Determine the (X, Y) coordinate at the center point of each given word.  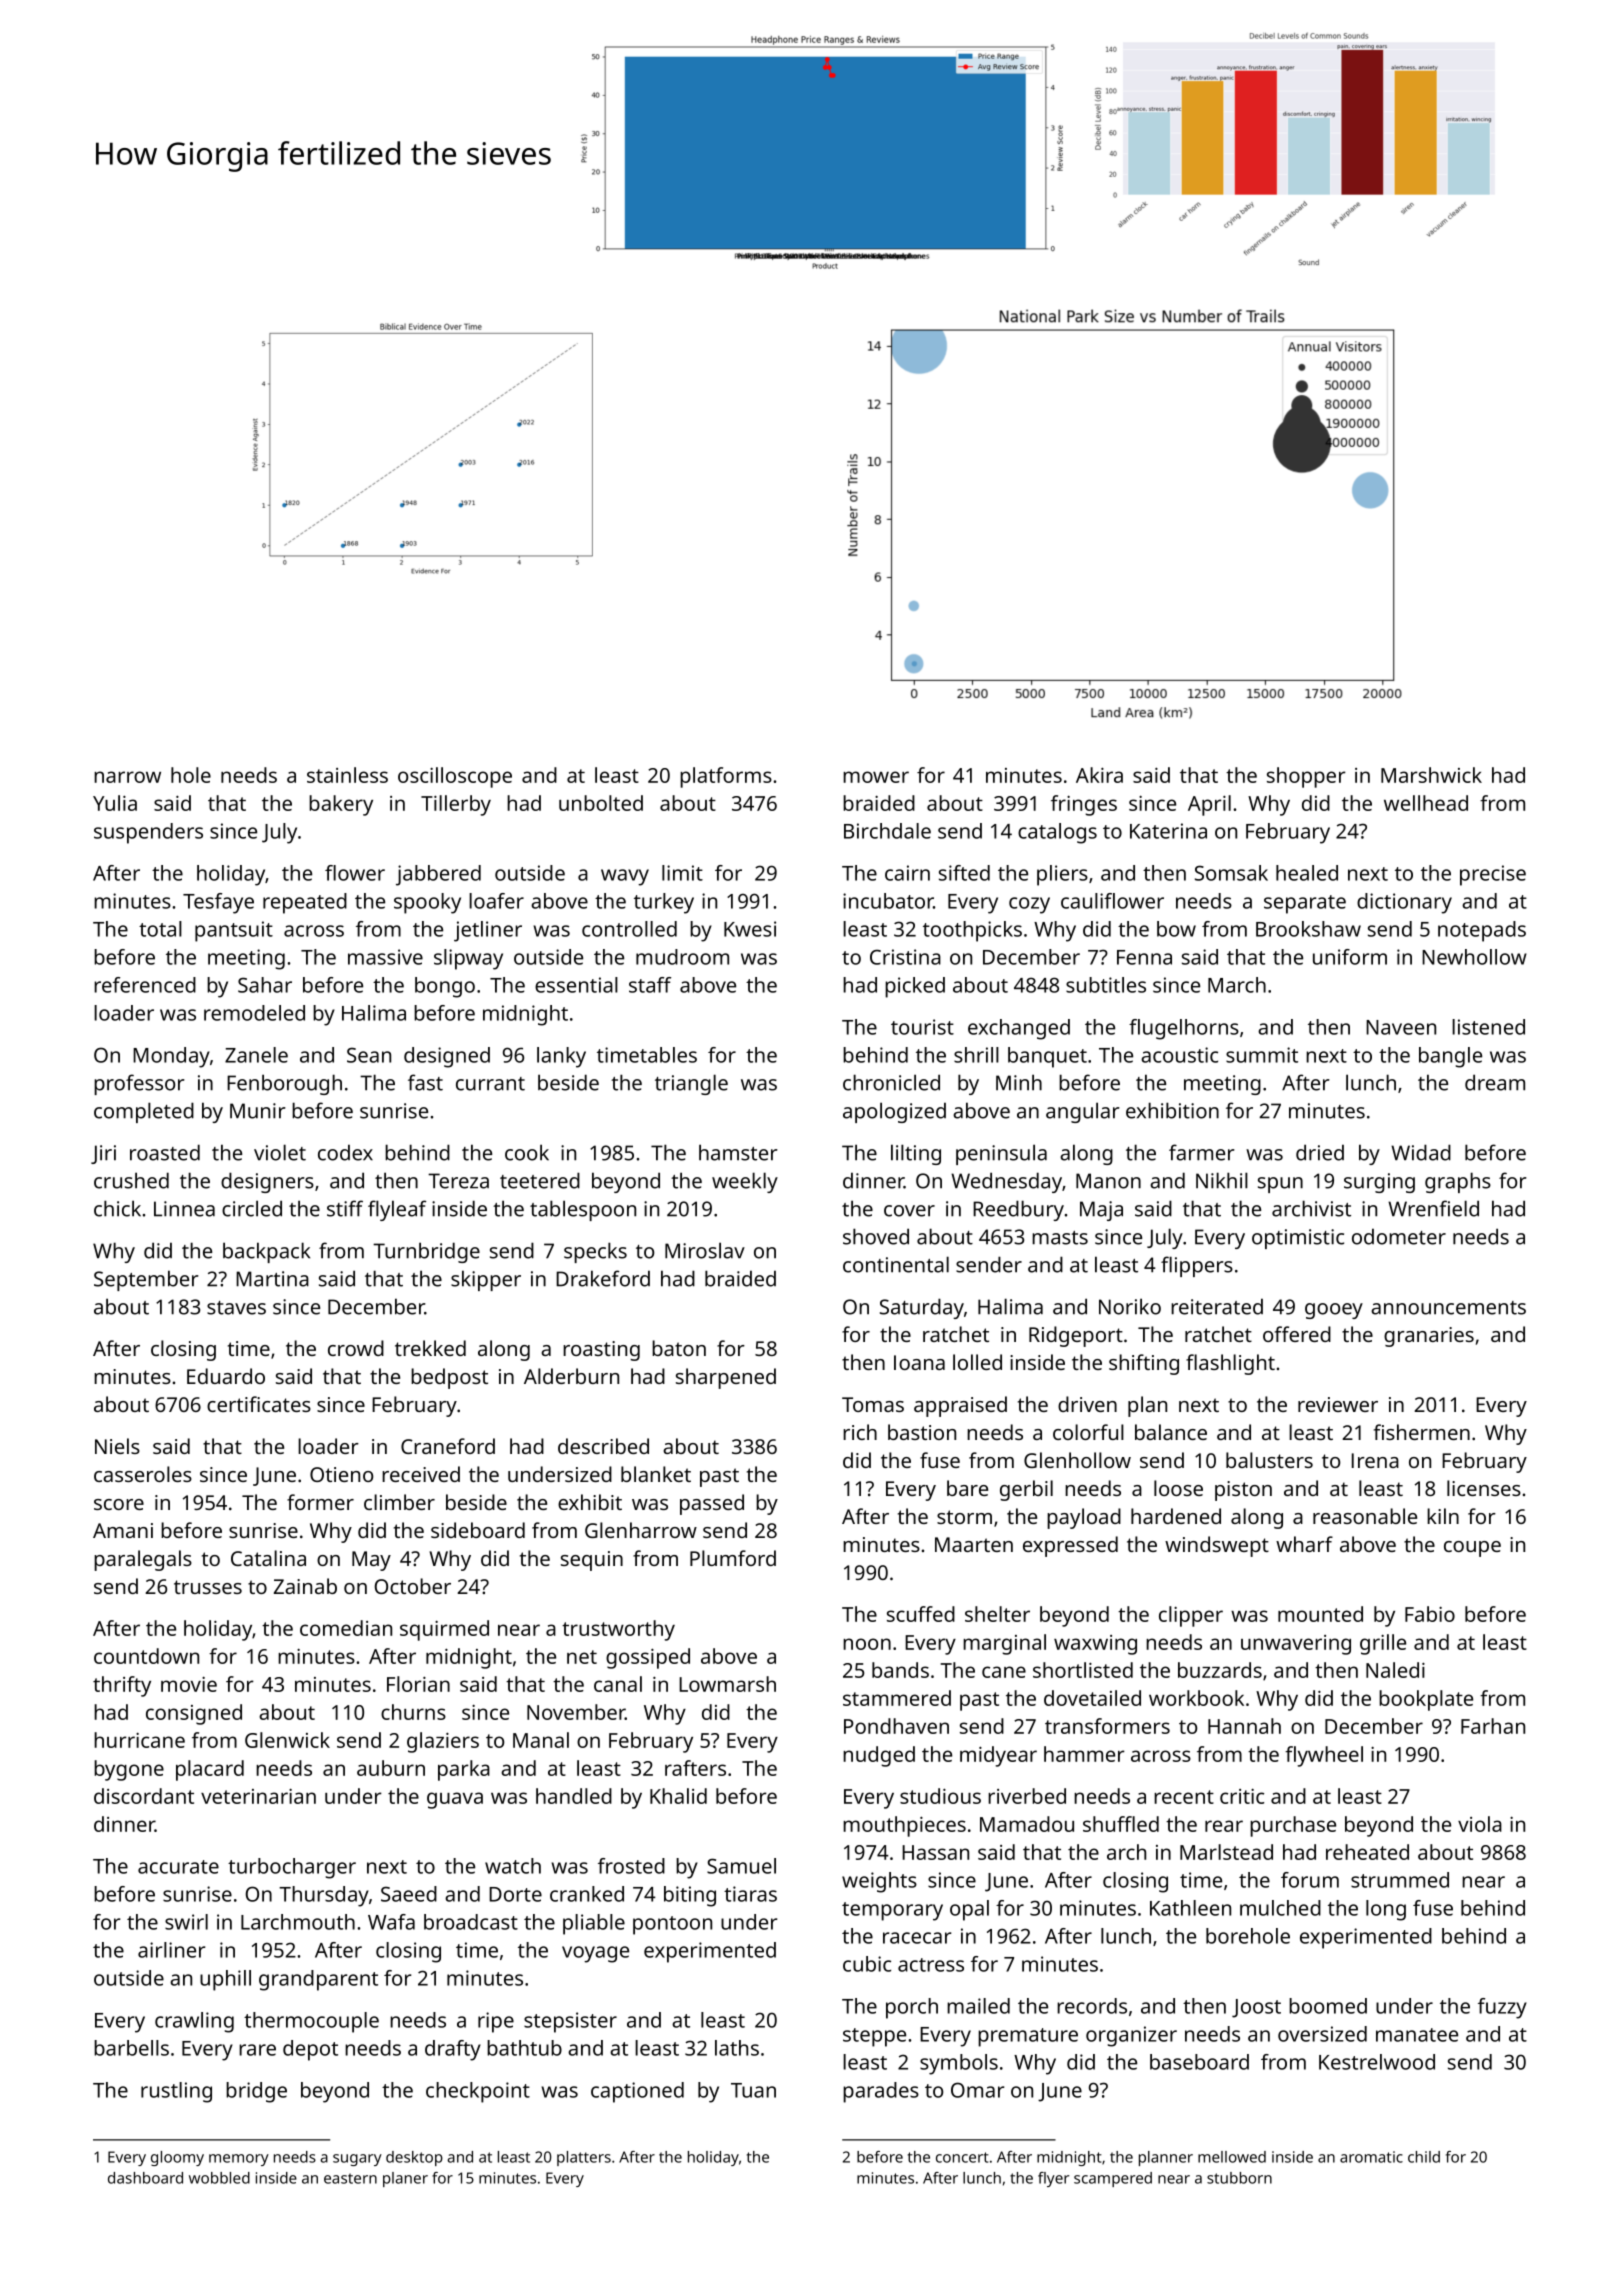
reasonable (1365, 1516)
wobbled (219, 2178)
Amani (123, 1530)
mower (876, 777)
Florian (418, 1684)
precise (1493, 875)
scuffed (921, 1614)
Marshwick (1431, 775)
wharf (1304, 1544)
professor (139, 1084)
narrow (127, 777)
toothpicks (972, 931)
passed (712, 1504)
